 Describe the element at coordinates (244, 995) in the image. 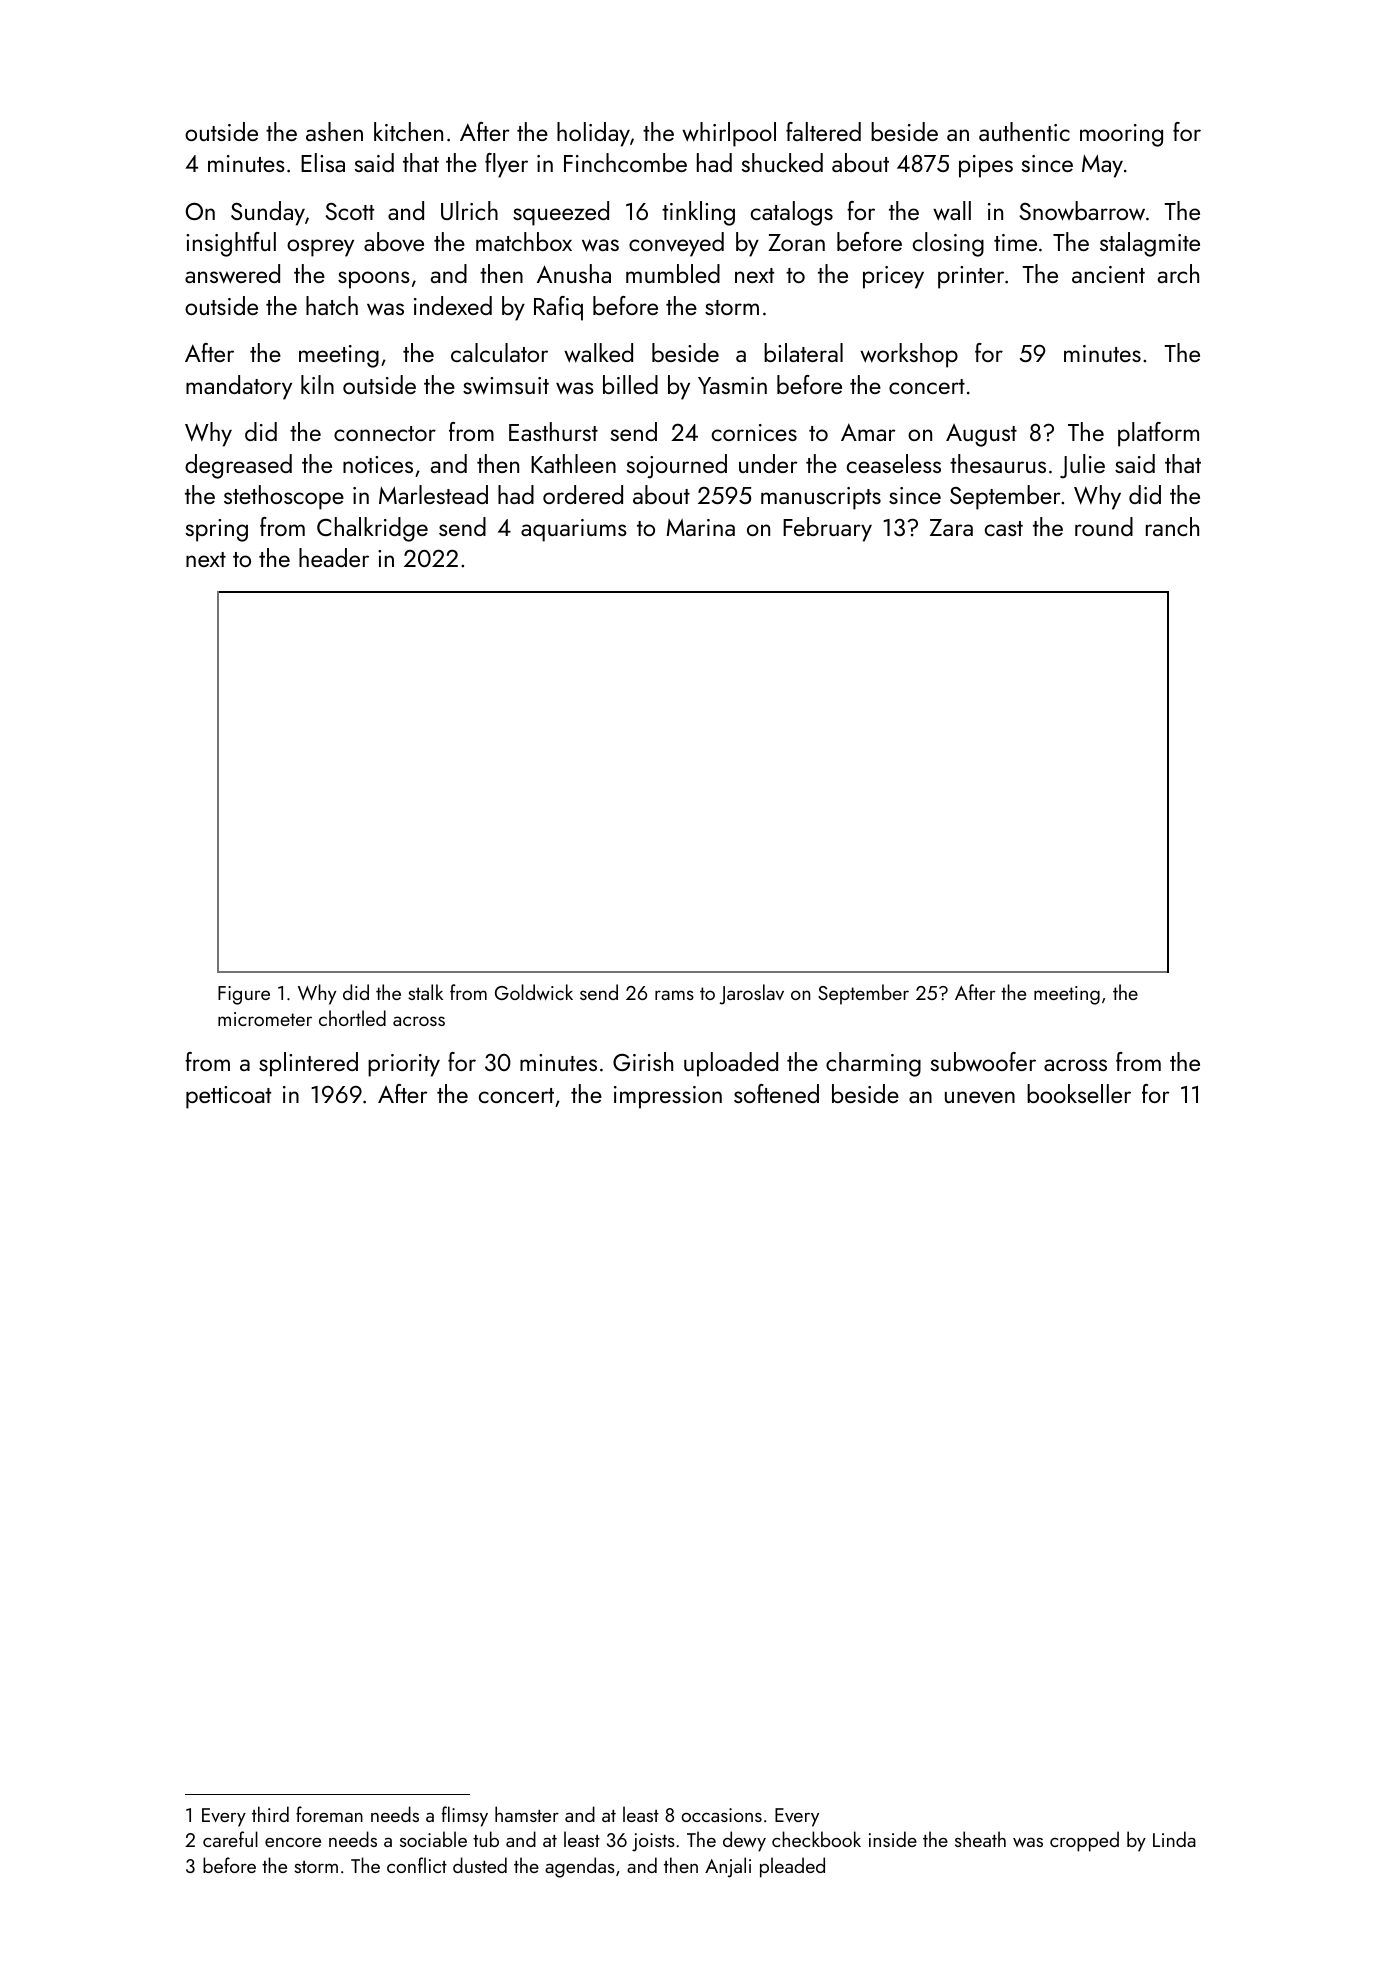

I see `Figure` at that location.
